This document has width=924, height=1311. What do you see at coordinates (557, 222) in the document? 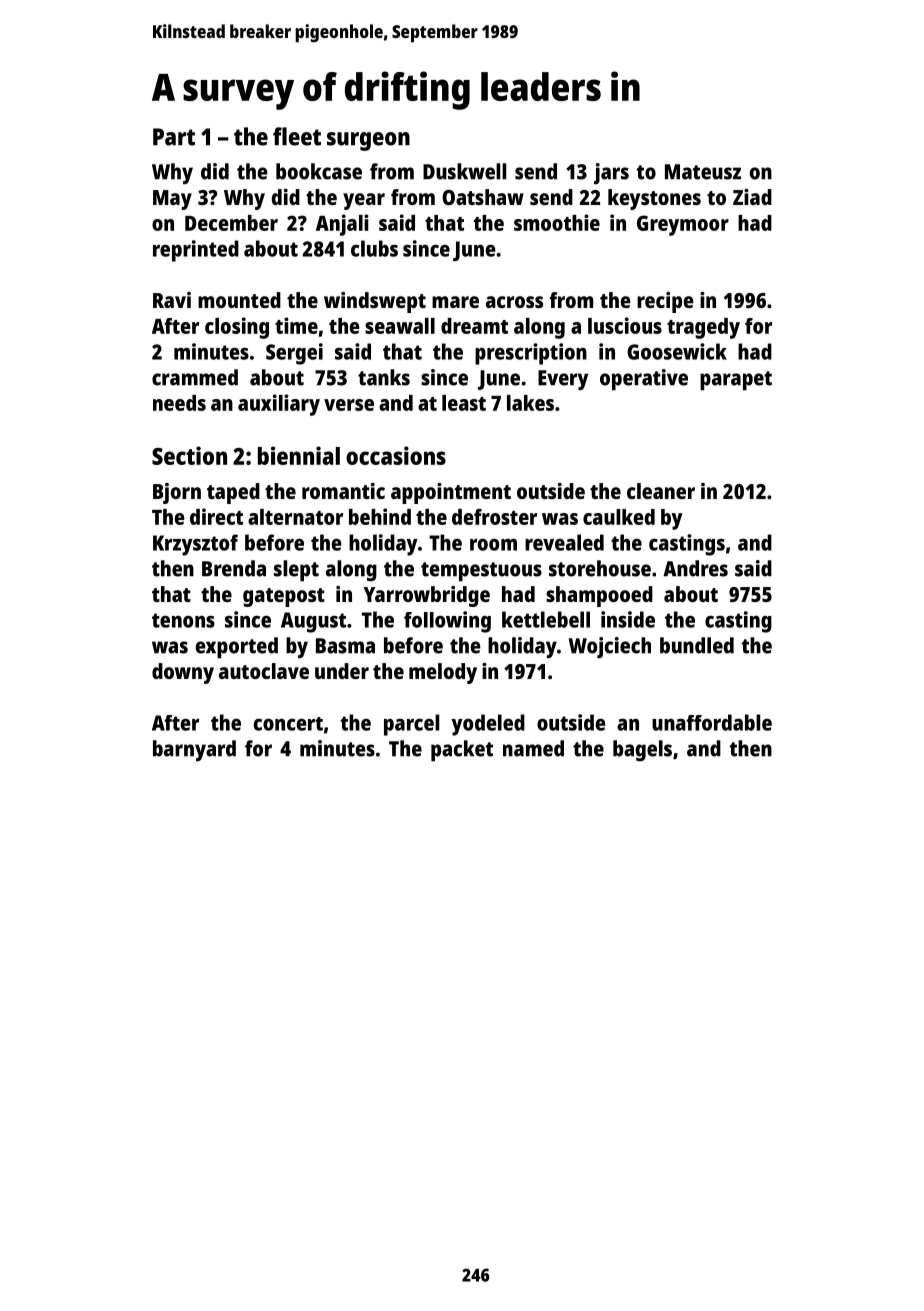
I see `smoothie` at bounding box center [557, 222].
